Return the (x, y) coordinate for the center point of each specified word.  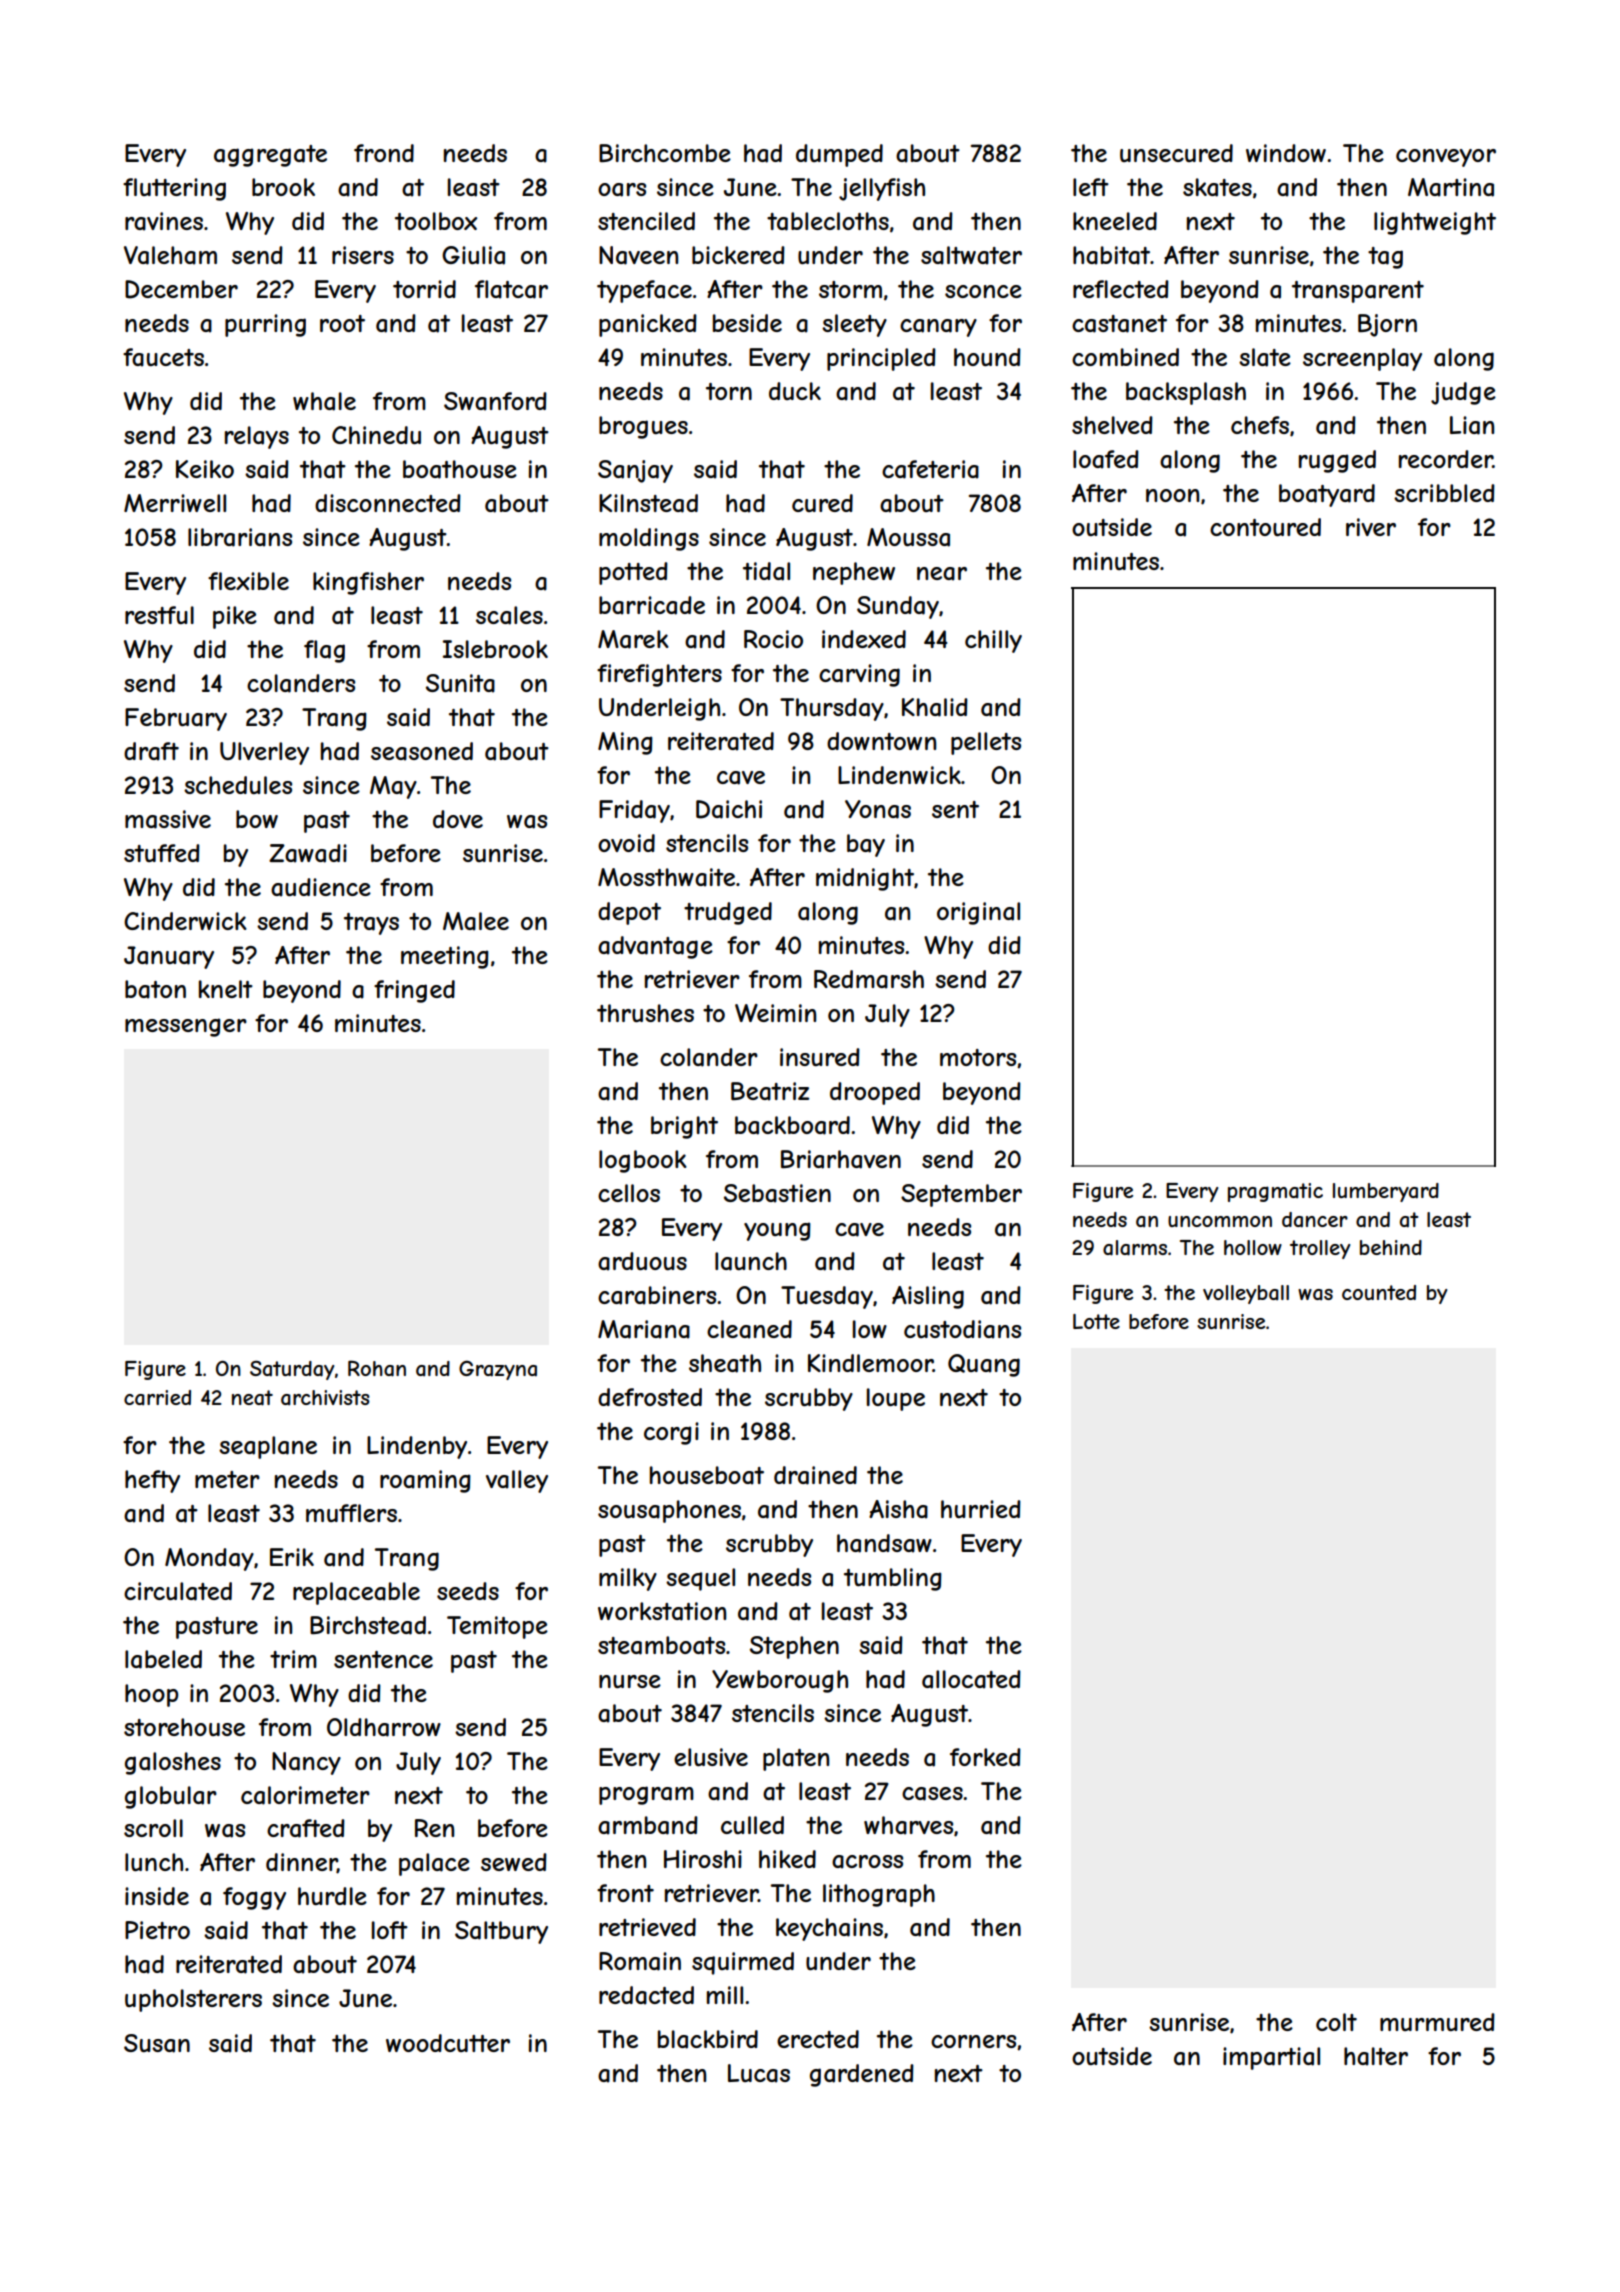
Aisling (928, 1297)
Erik (292, 1557)
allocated (971, 1679)
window (1286, 153)
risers (363, 255)
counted (1379, 1292)
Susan (157, 2043)
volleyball (1246, 1294)
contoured (1265, 527)
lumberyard (1386, 1192)
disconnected (388, 503)
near (942, 574)
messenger (186, 1027)
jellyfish (882, 189)
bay (866, 845)
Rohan (377, 1368)
